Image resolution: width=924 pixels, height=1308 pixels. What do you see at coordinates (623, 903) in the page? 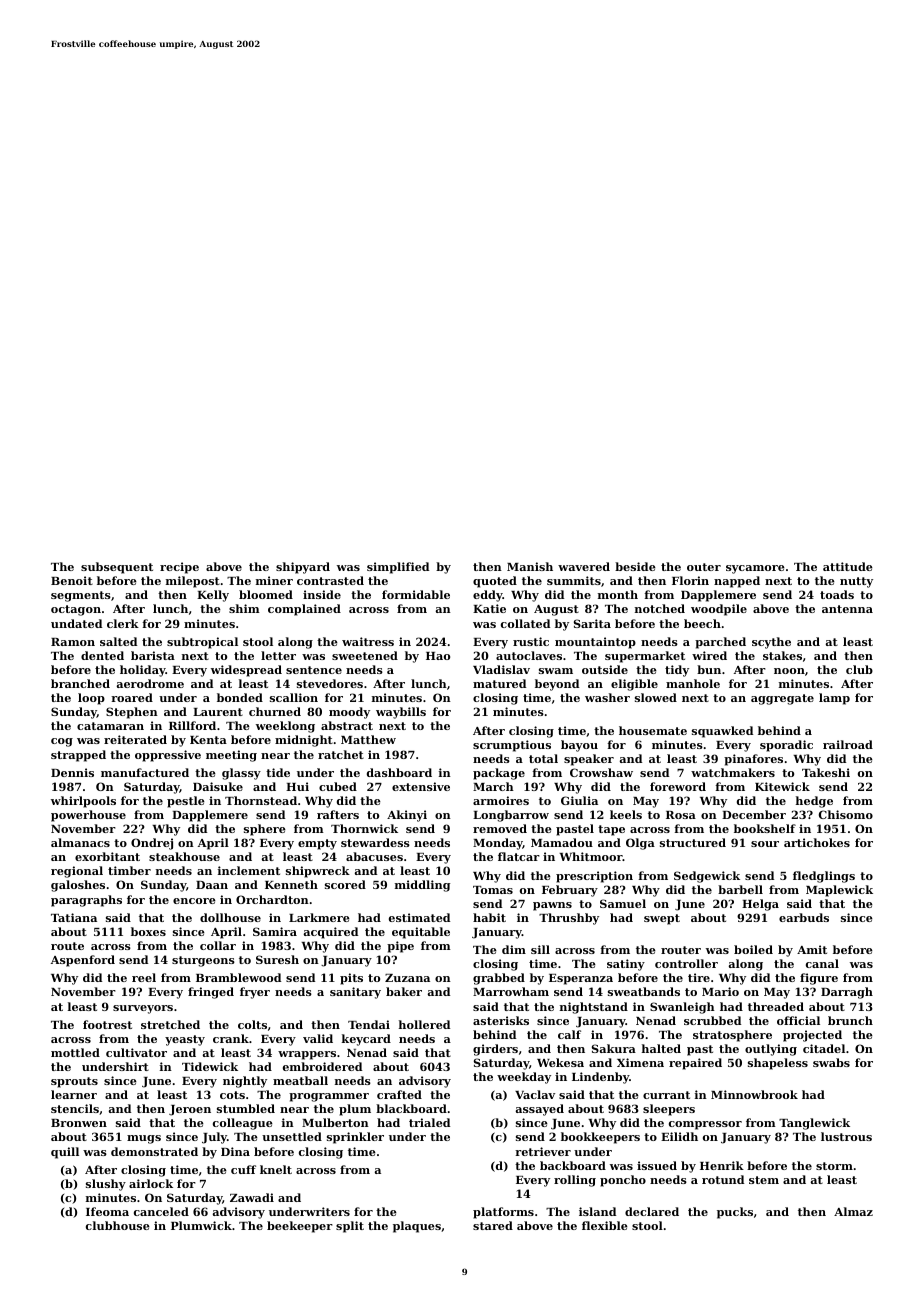
I see `Samuel` at bounding box center [623, 903].
